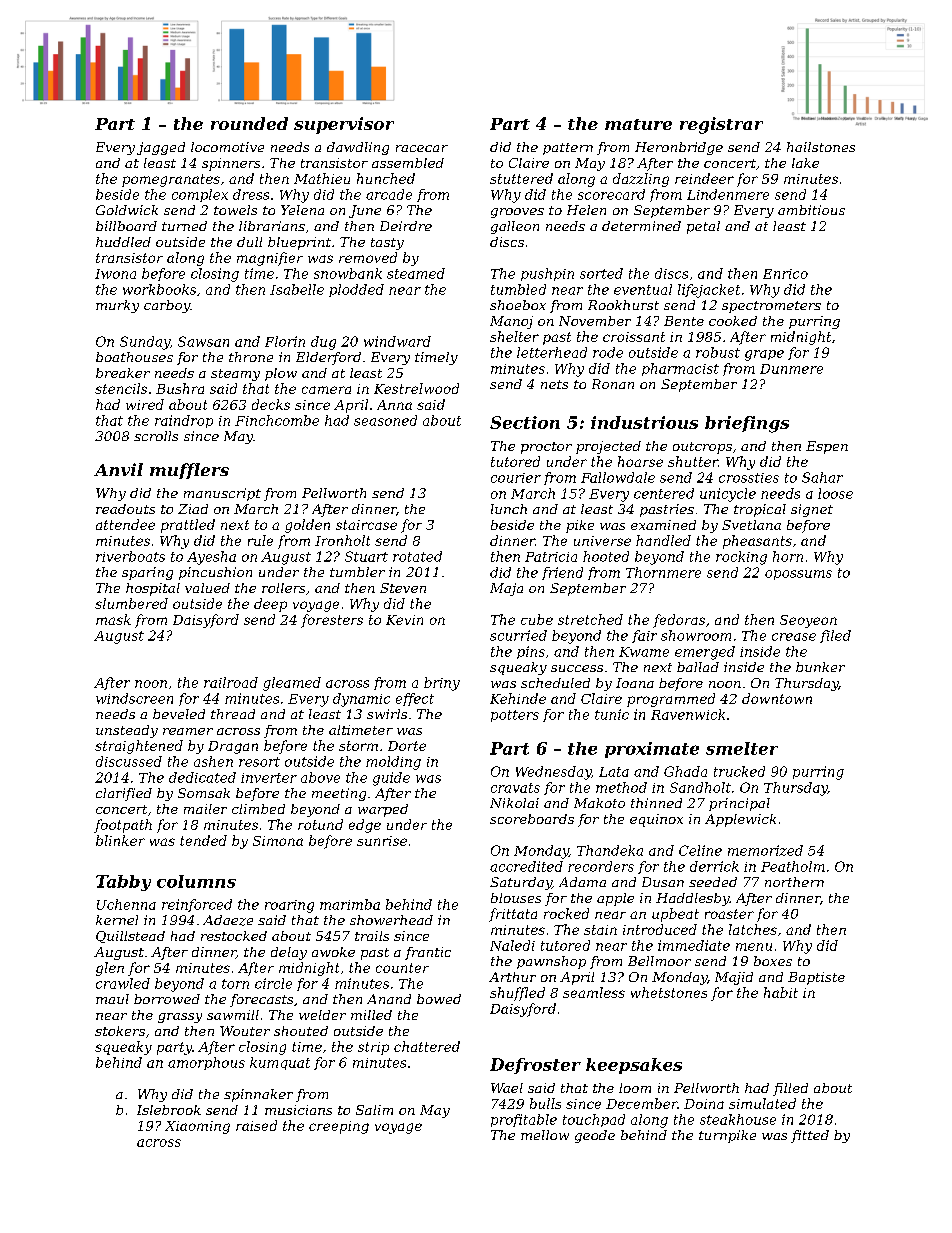 Image resolution: width=952 pixels, height=1233 pixels. I want to click on touchpad, so click(594, 1120).
